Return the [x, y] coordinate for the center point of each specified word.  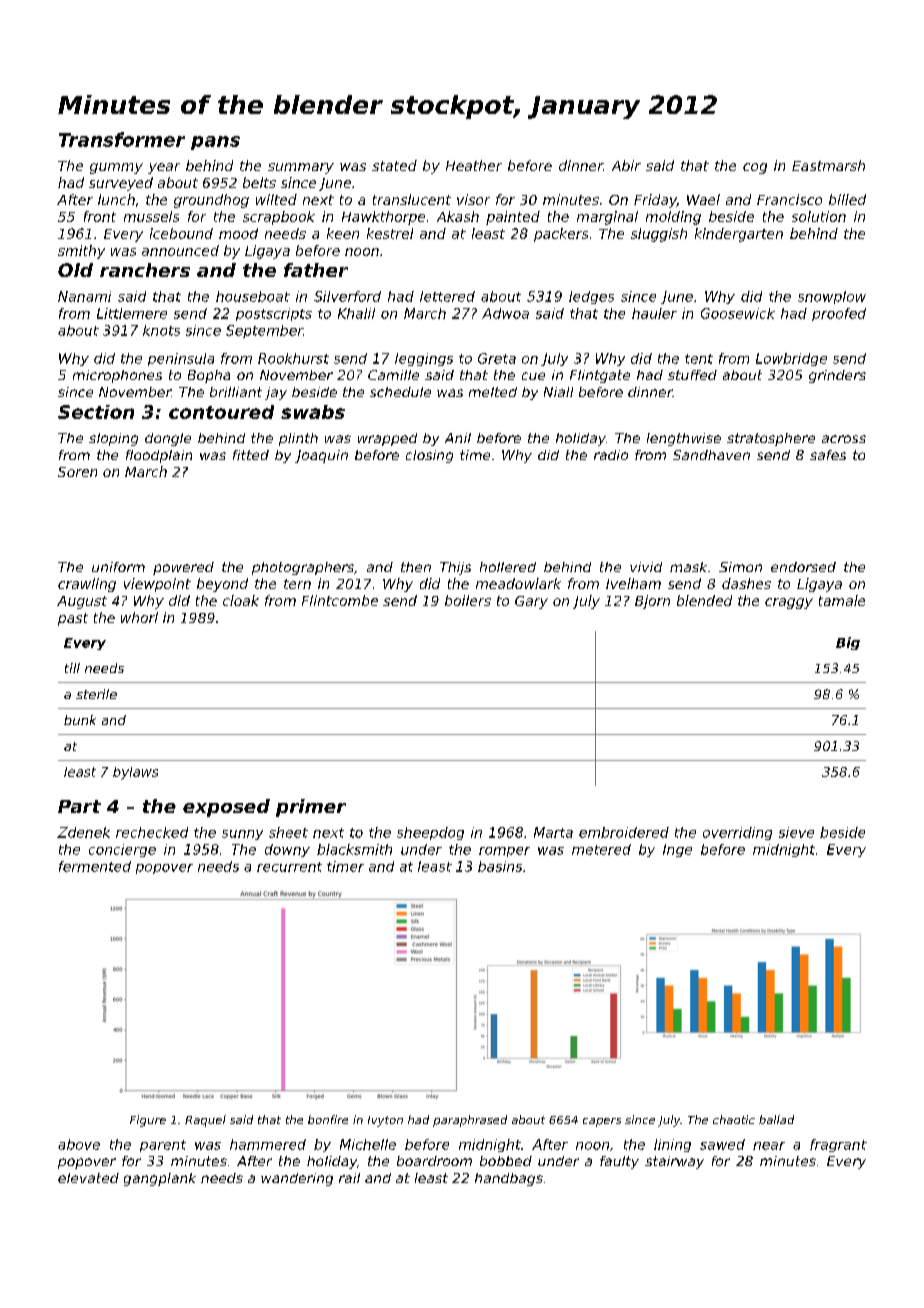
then [416, 567]
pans [215, 143]
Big [848, 643]
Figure [148, 1121]
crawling [87, 585]
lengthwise [684, 439]
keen [343, 233]
